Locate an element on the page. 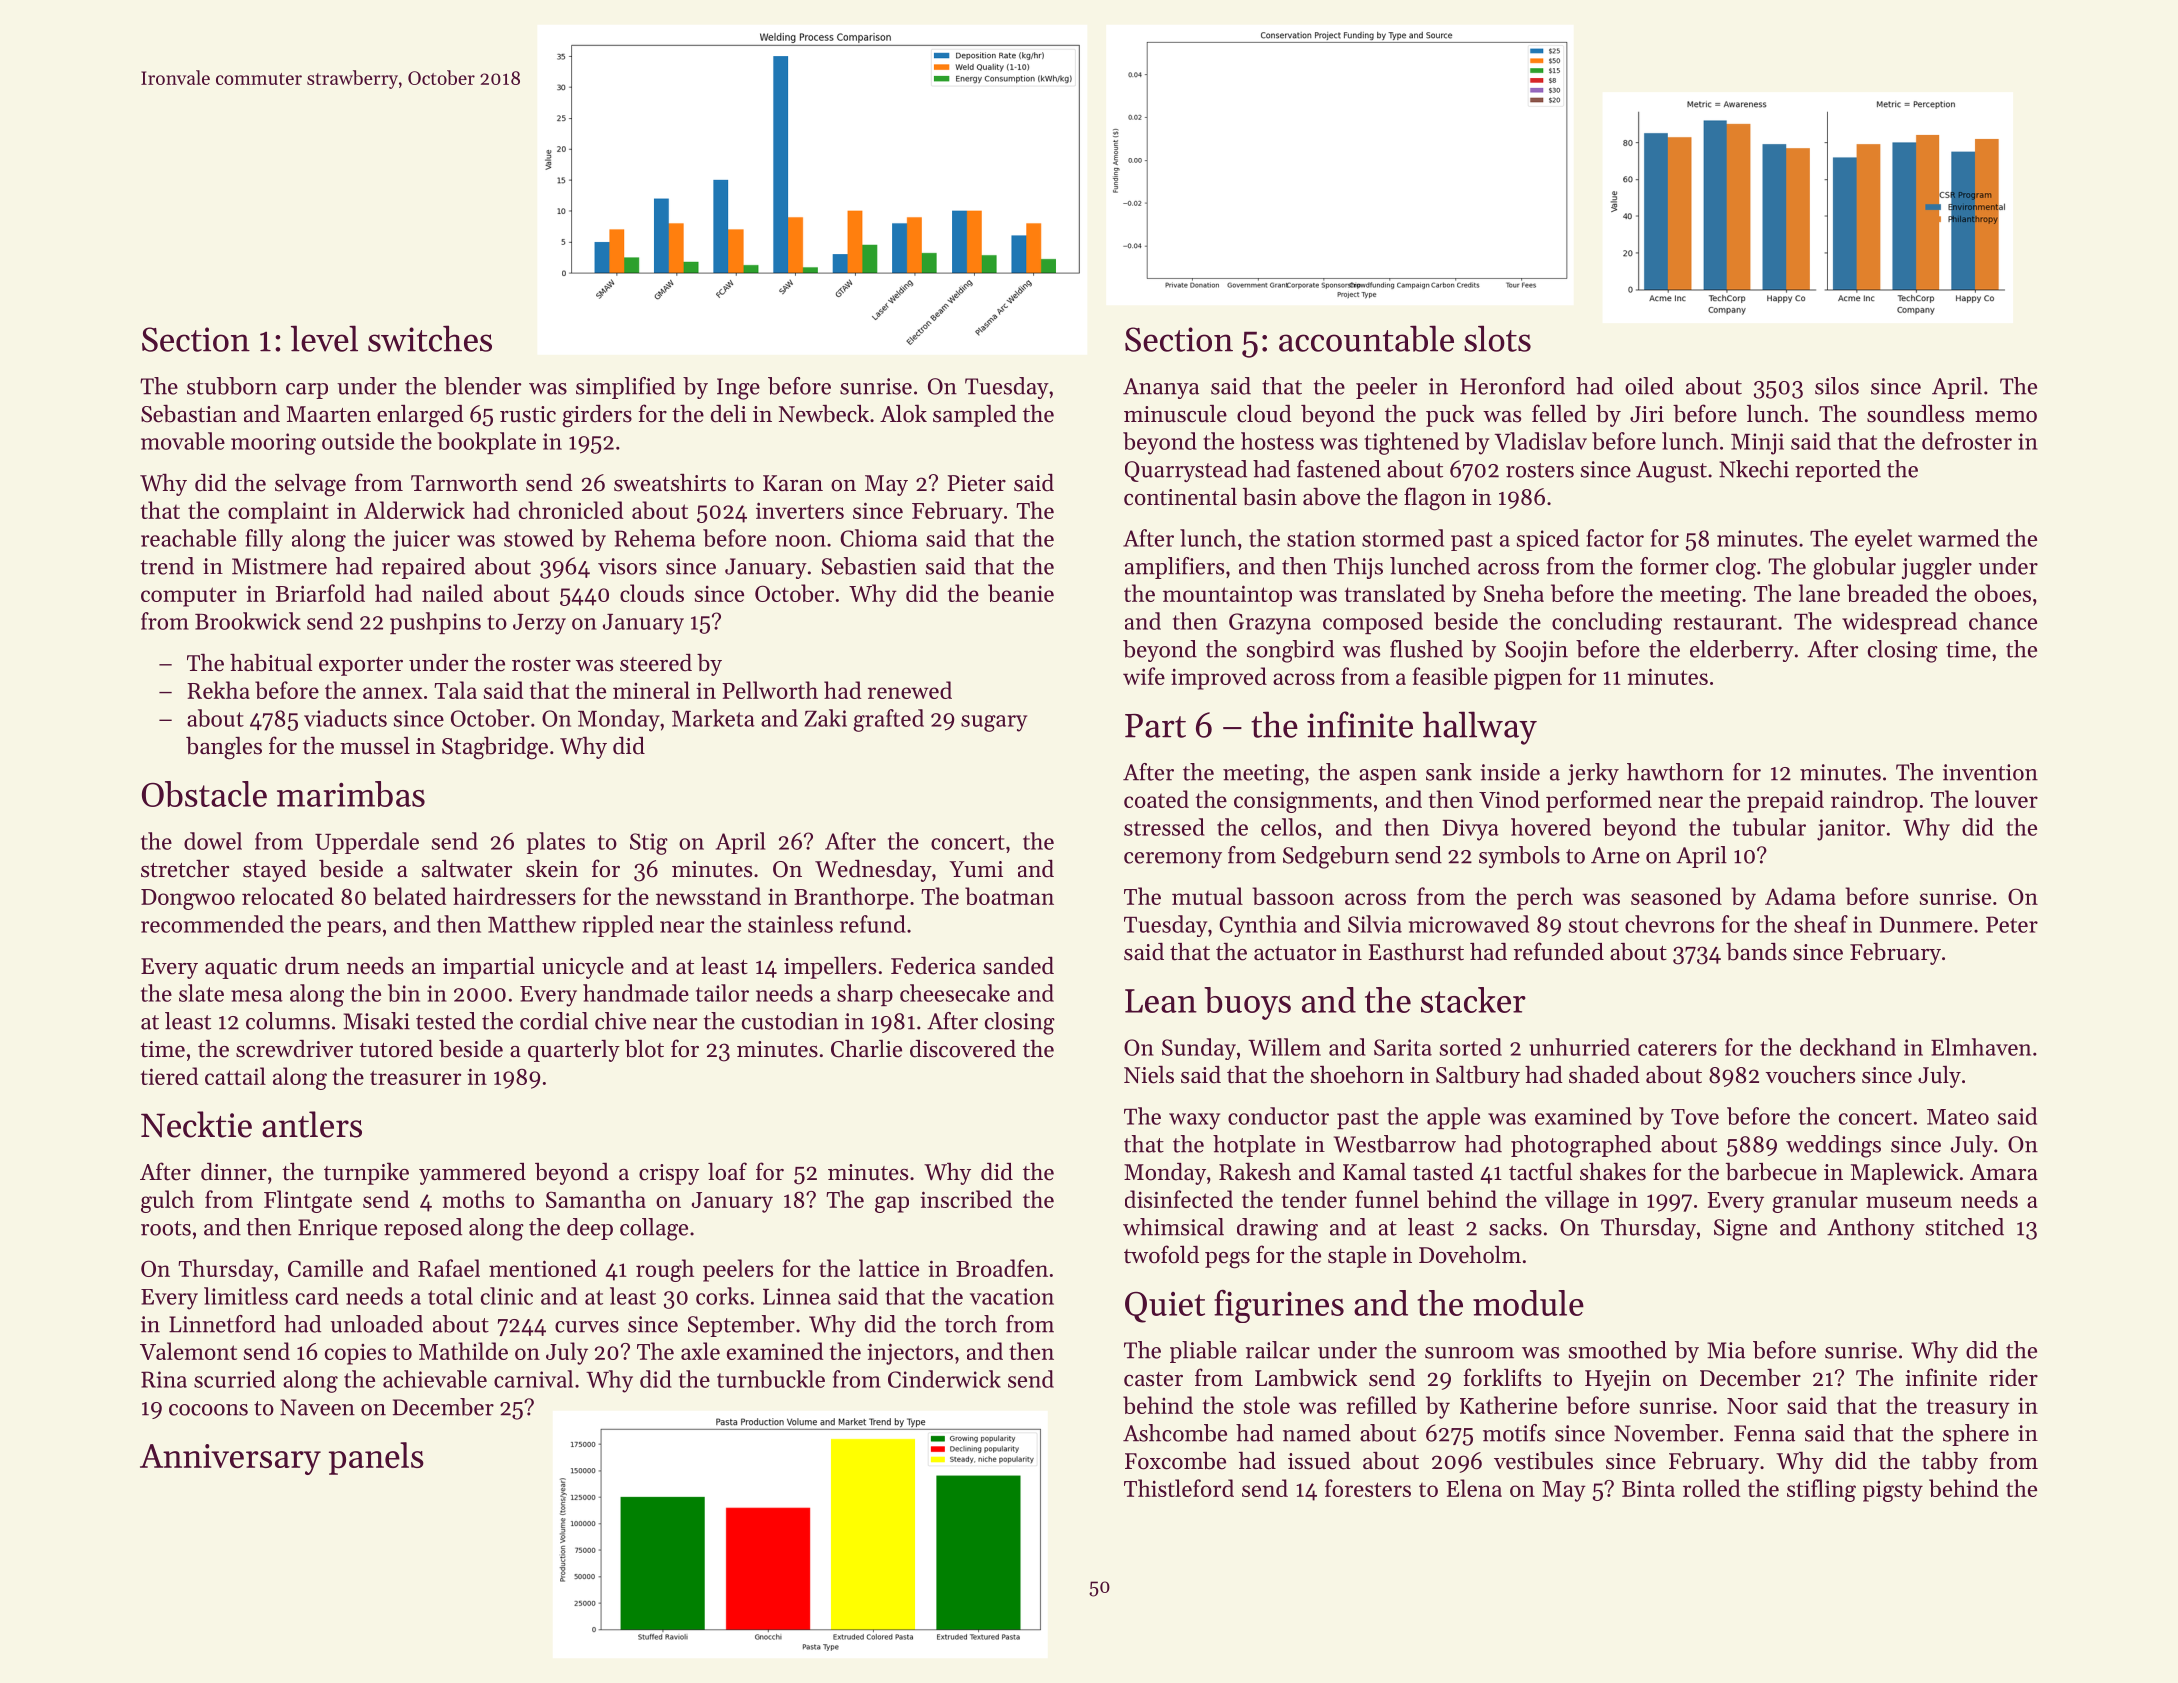  shakes is located at coordinates (1613, 1171).
